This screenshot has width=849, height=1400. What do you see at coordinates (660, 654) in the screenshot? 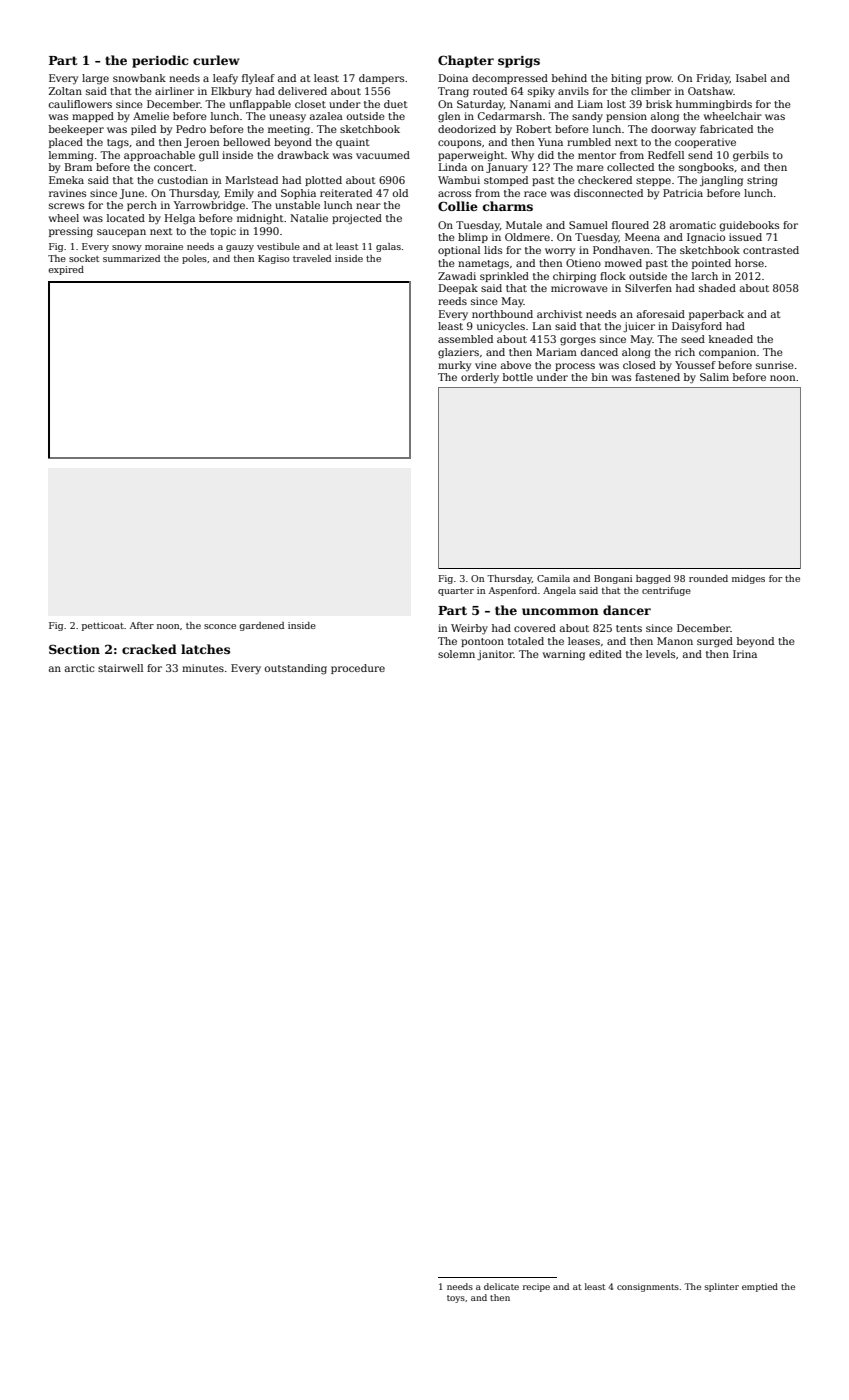
I see `levels` at bounding box center [660, 654].
